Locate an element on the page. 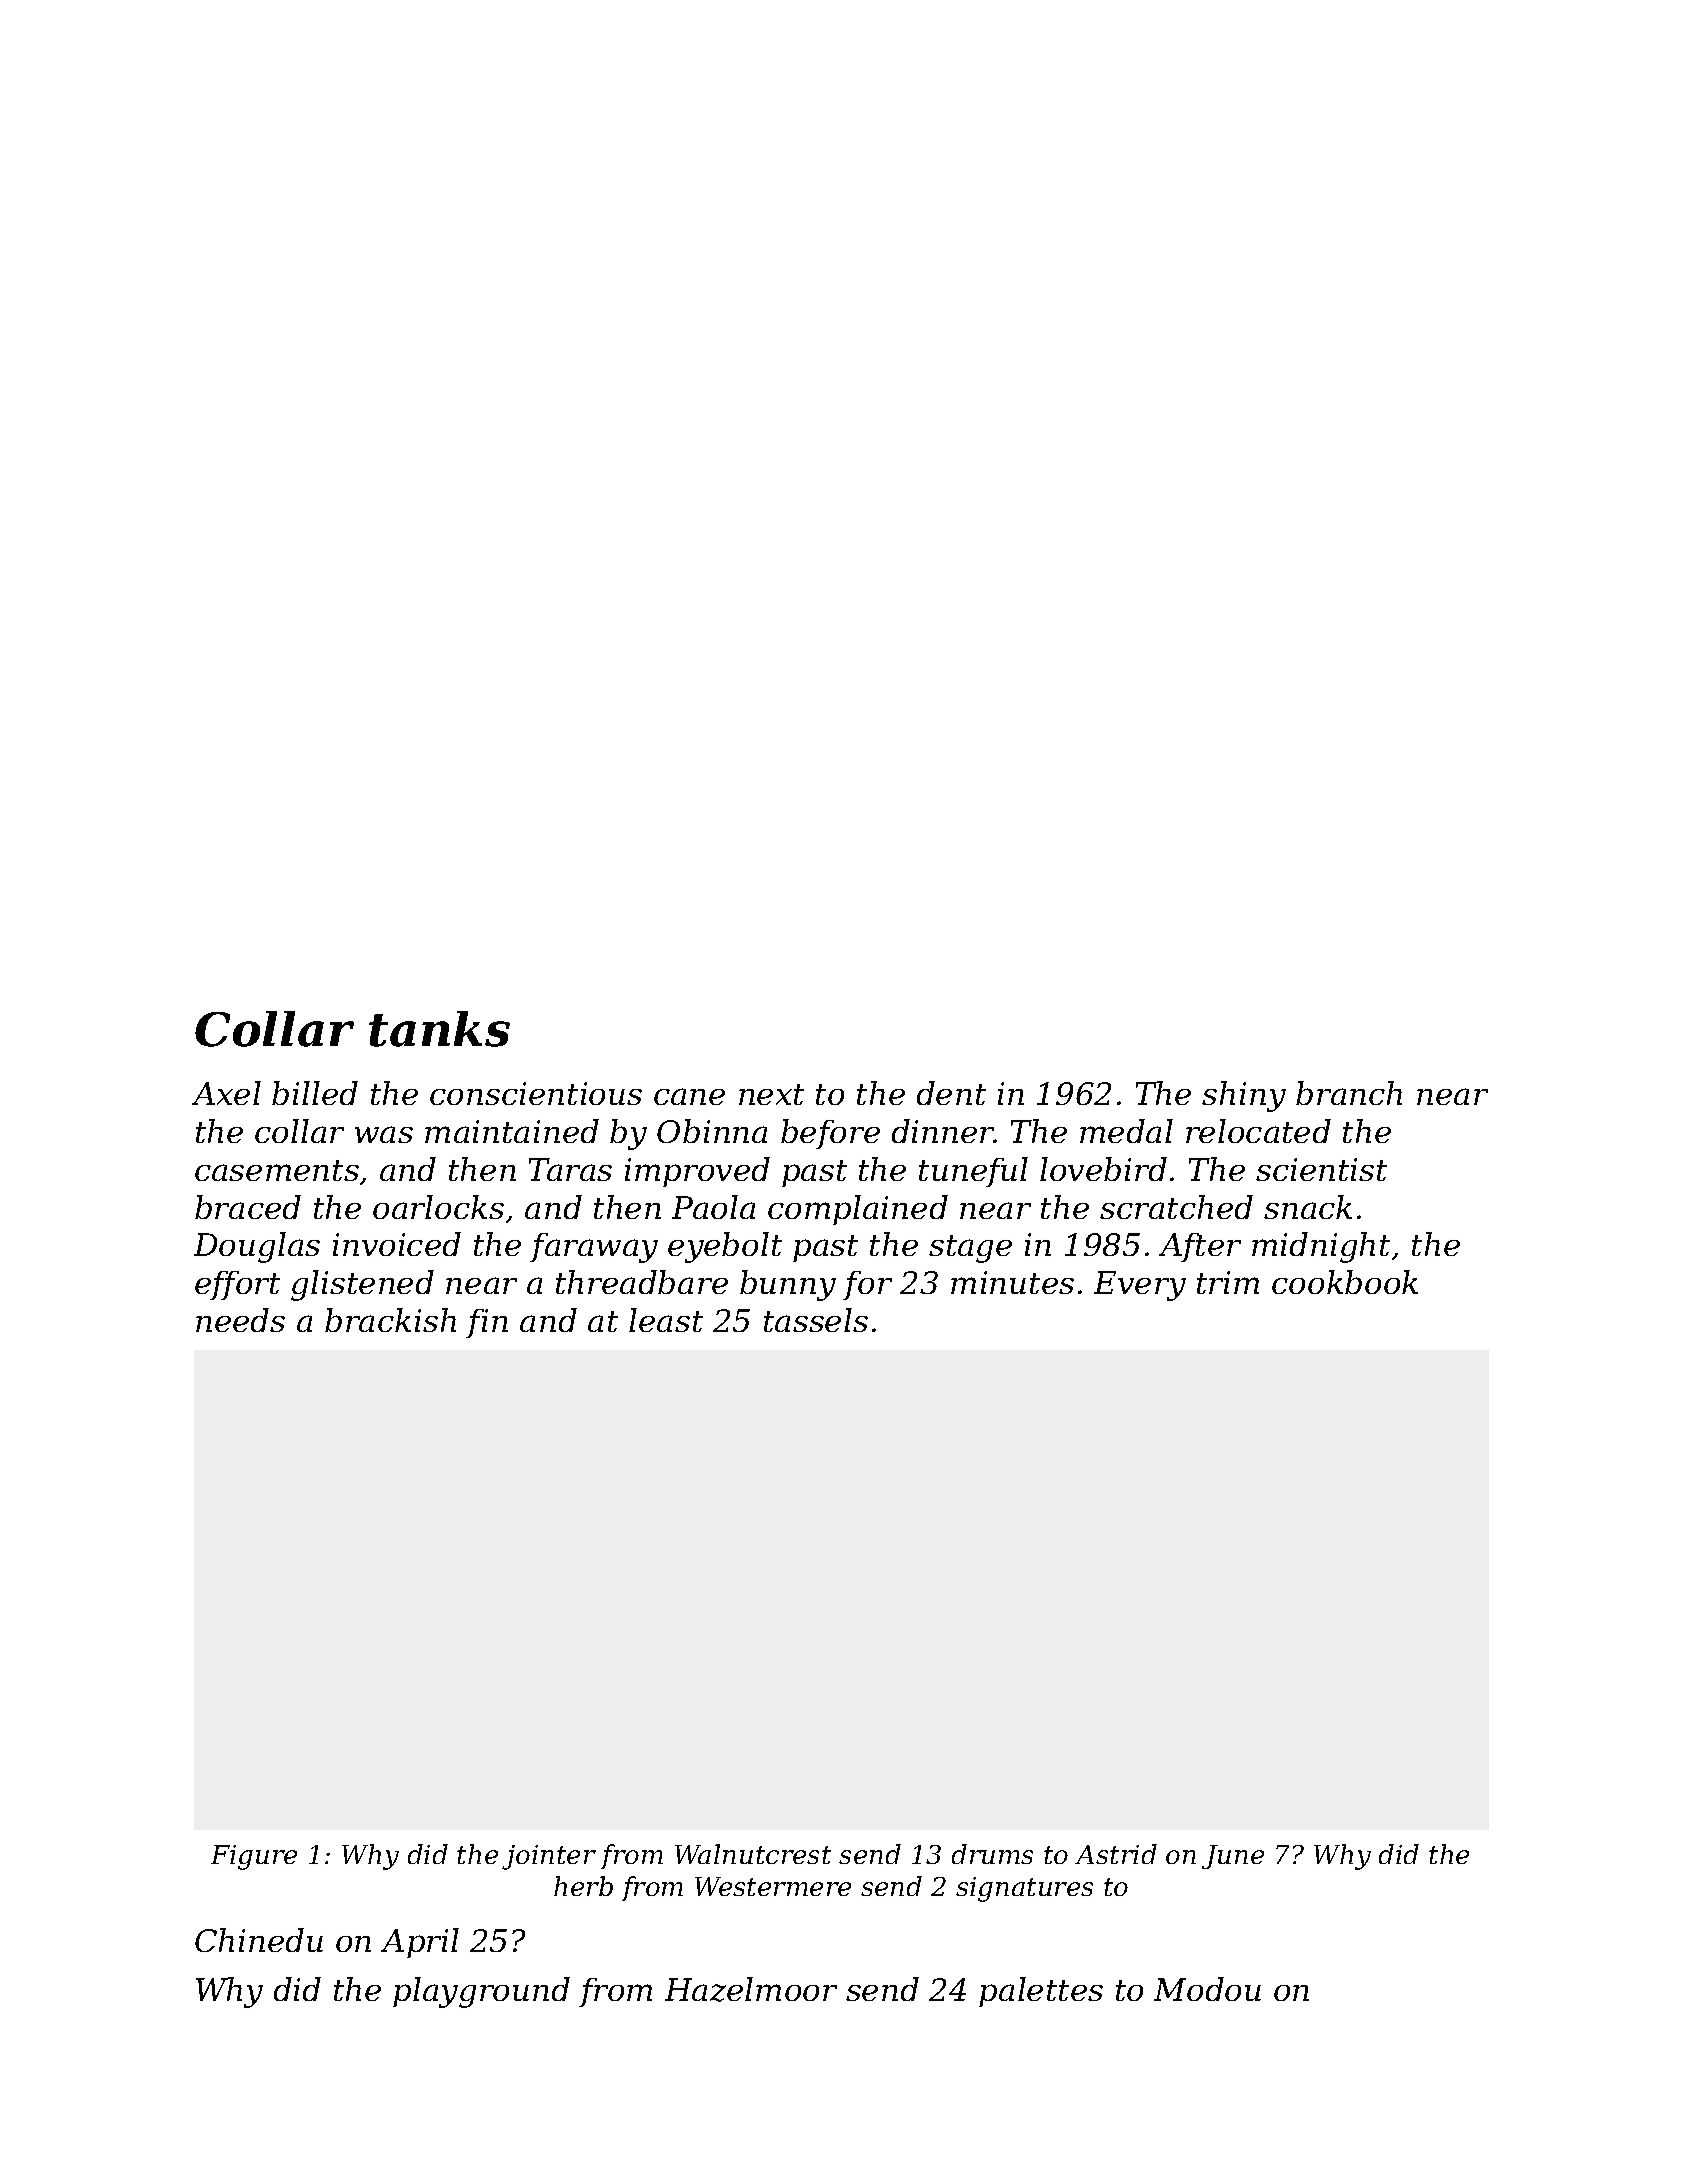 This document has width=1683, height=2178. Axel is located at coordinates (226, 1093).
